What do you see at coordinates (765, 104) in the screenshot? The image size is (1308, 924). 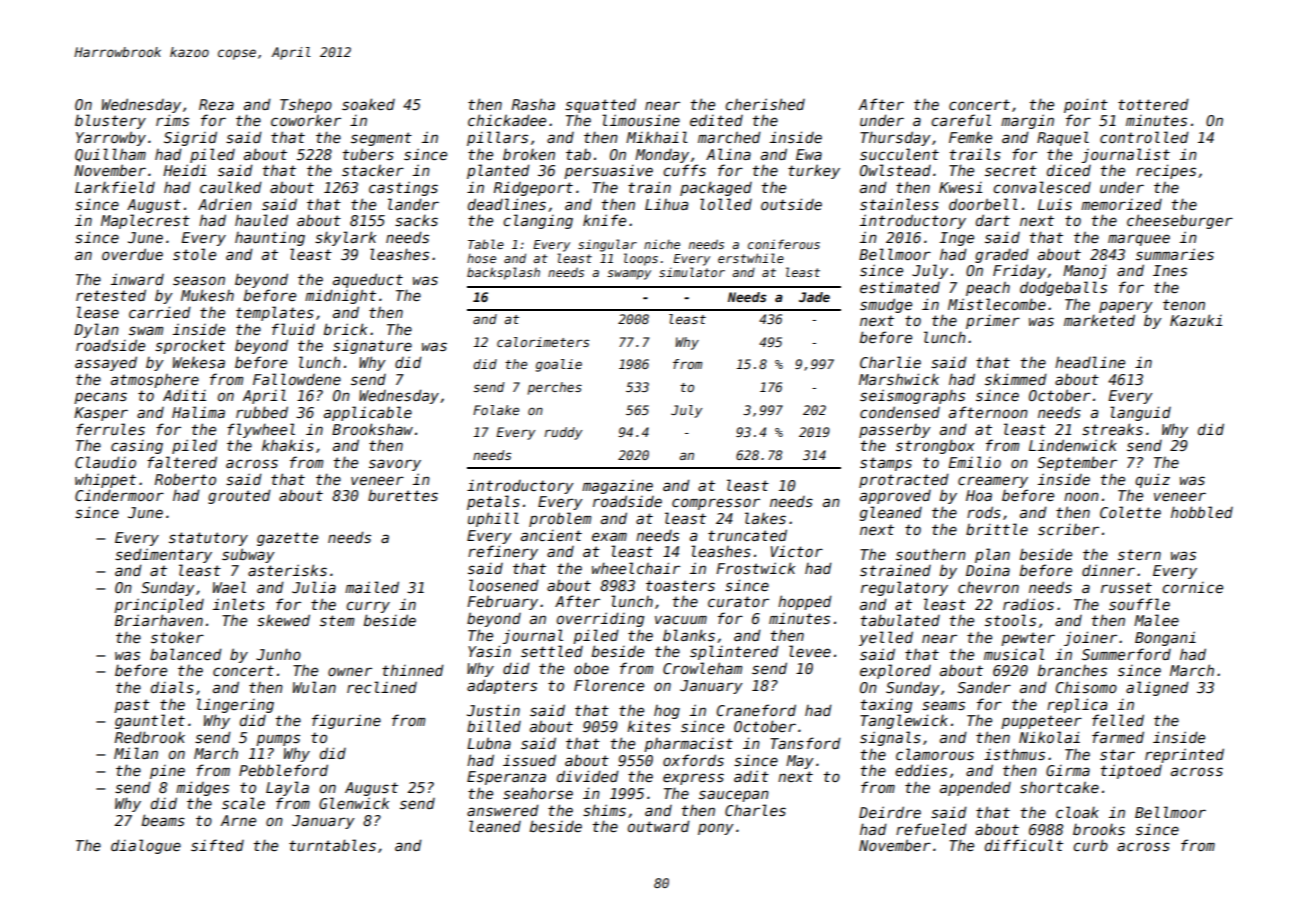 I see `cherished` at bounding box center [765, 104].
